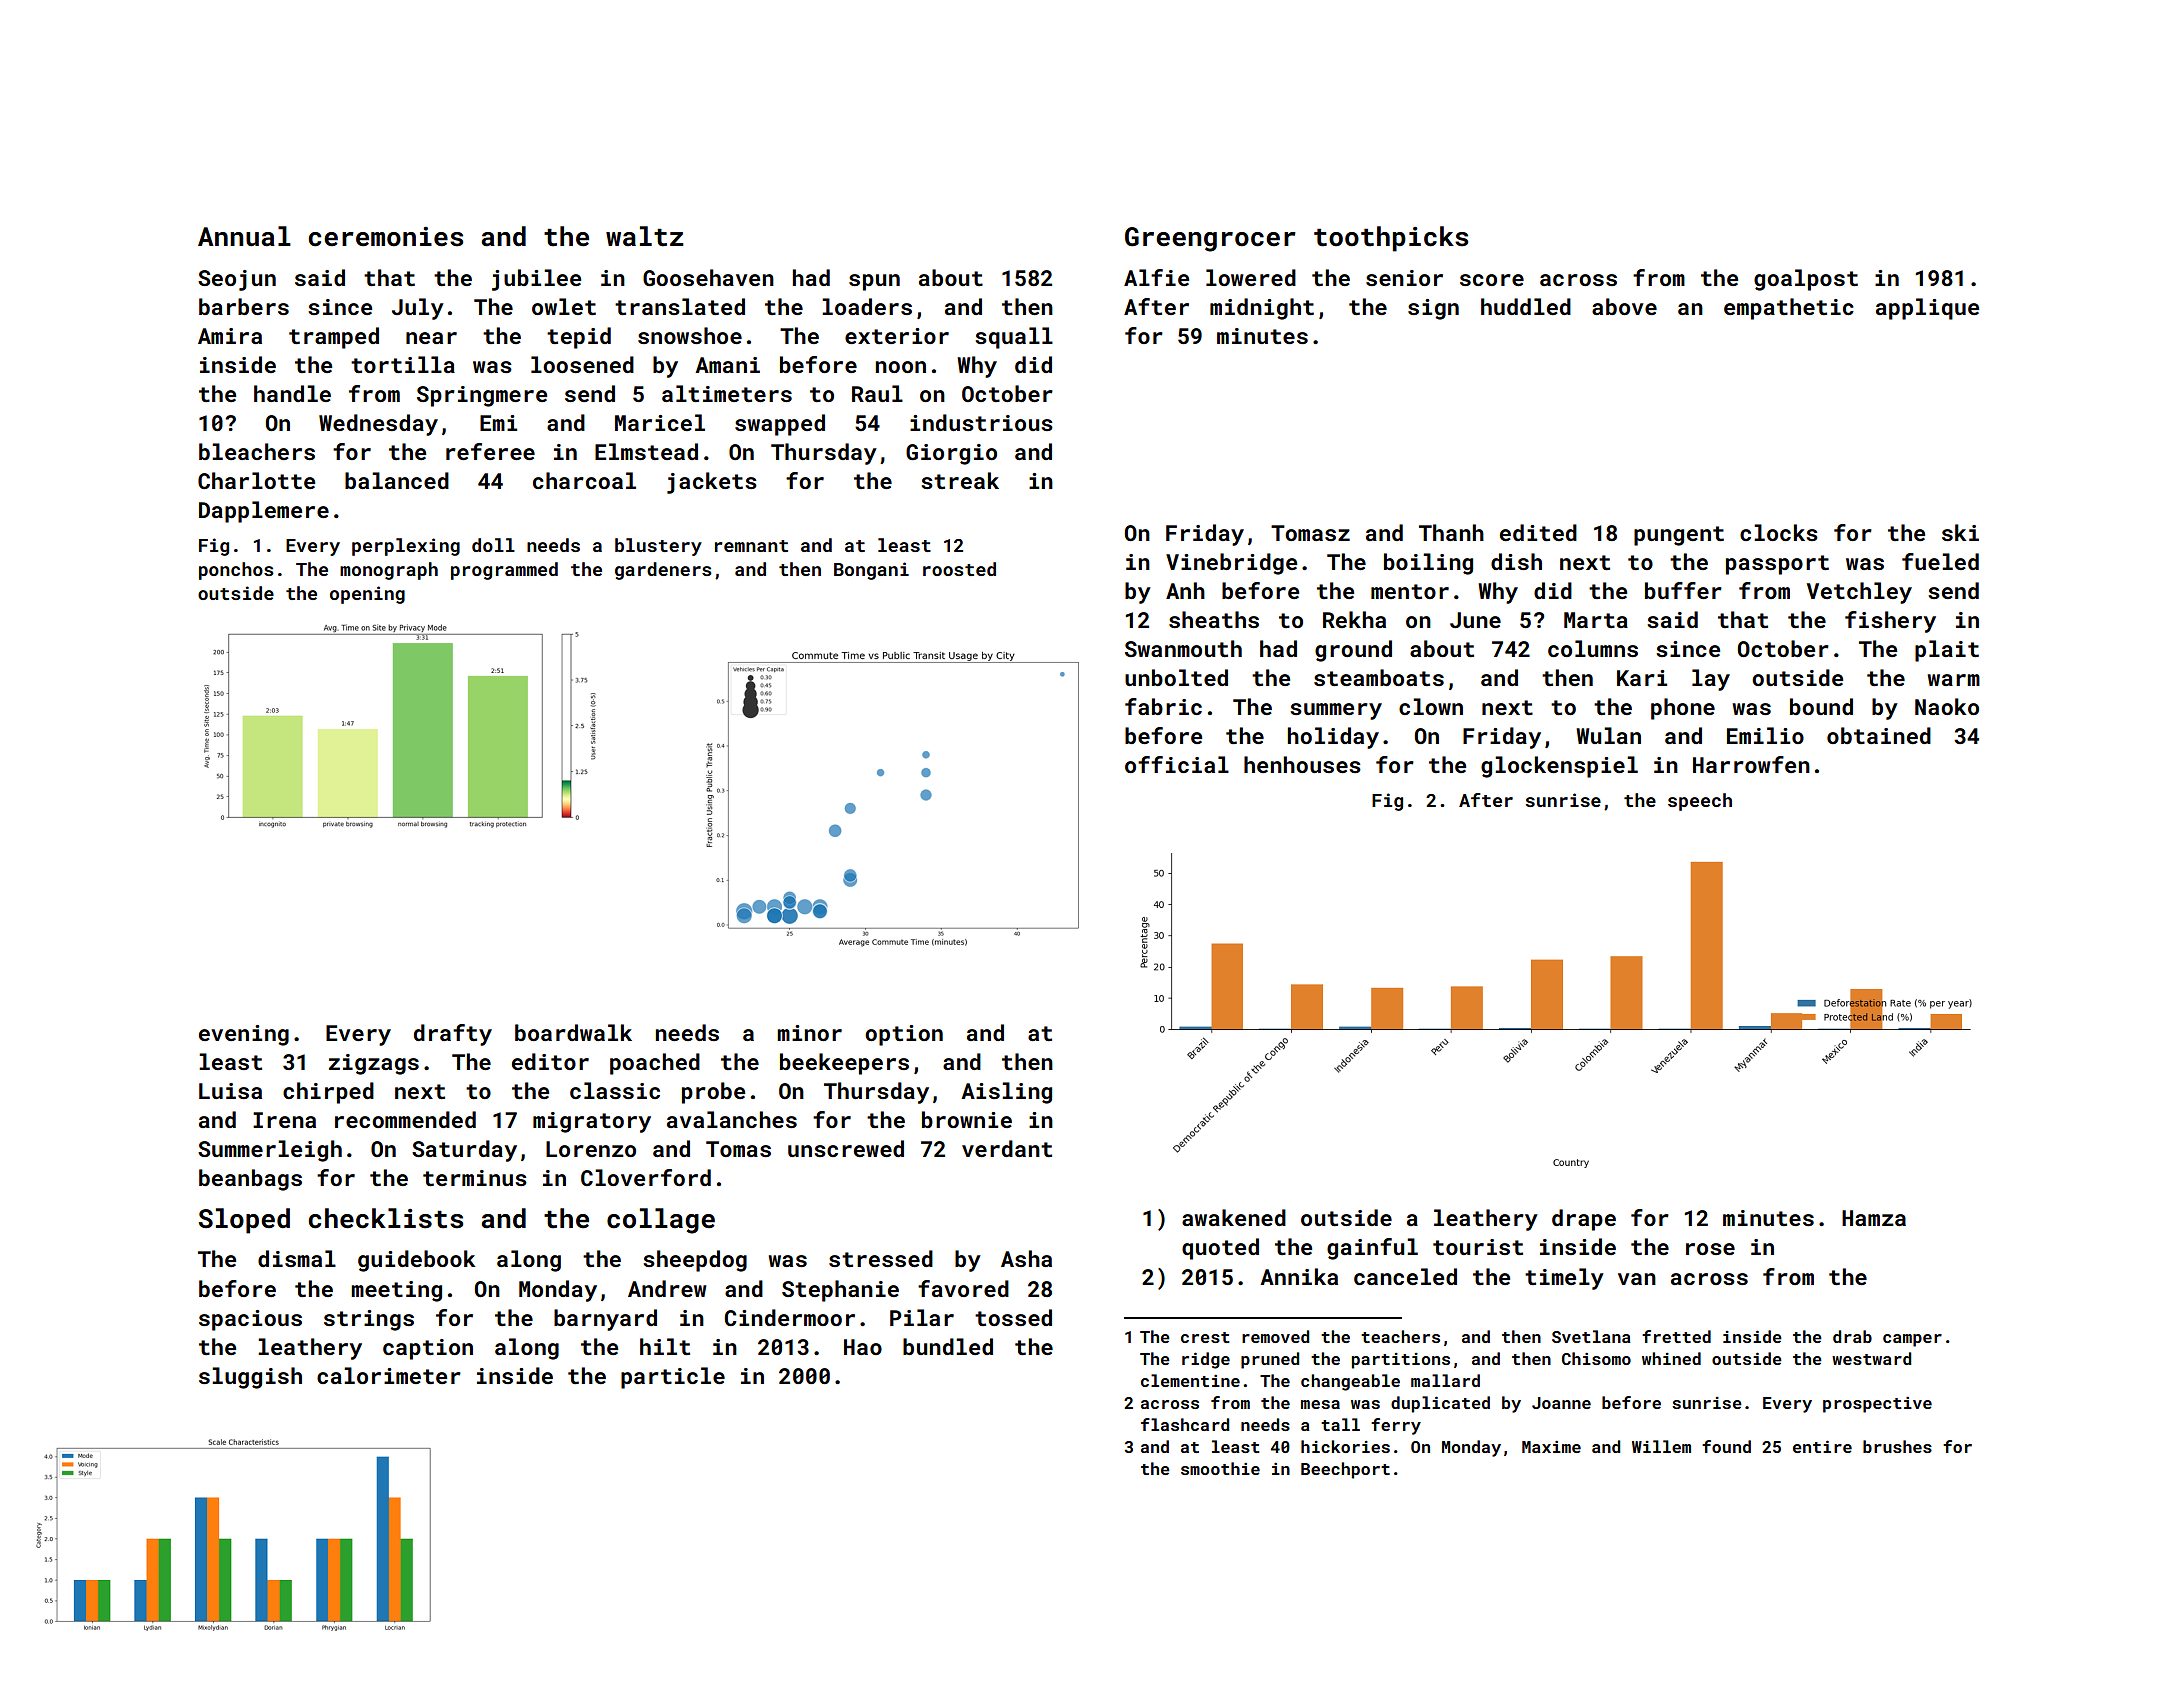 The image size is (2178, 1683). I want to click on Willem, so click(1661, 1446).
